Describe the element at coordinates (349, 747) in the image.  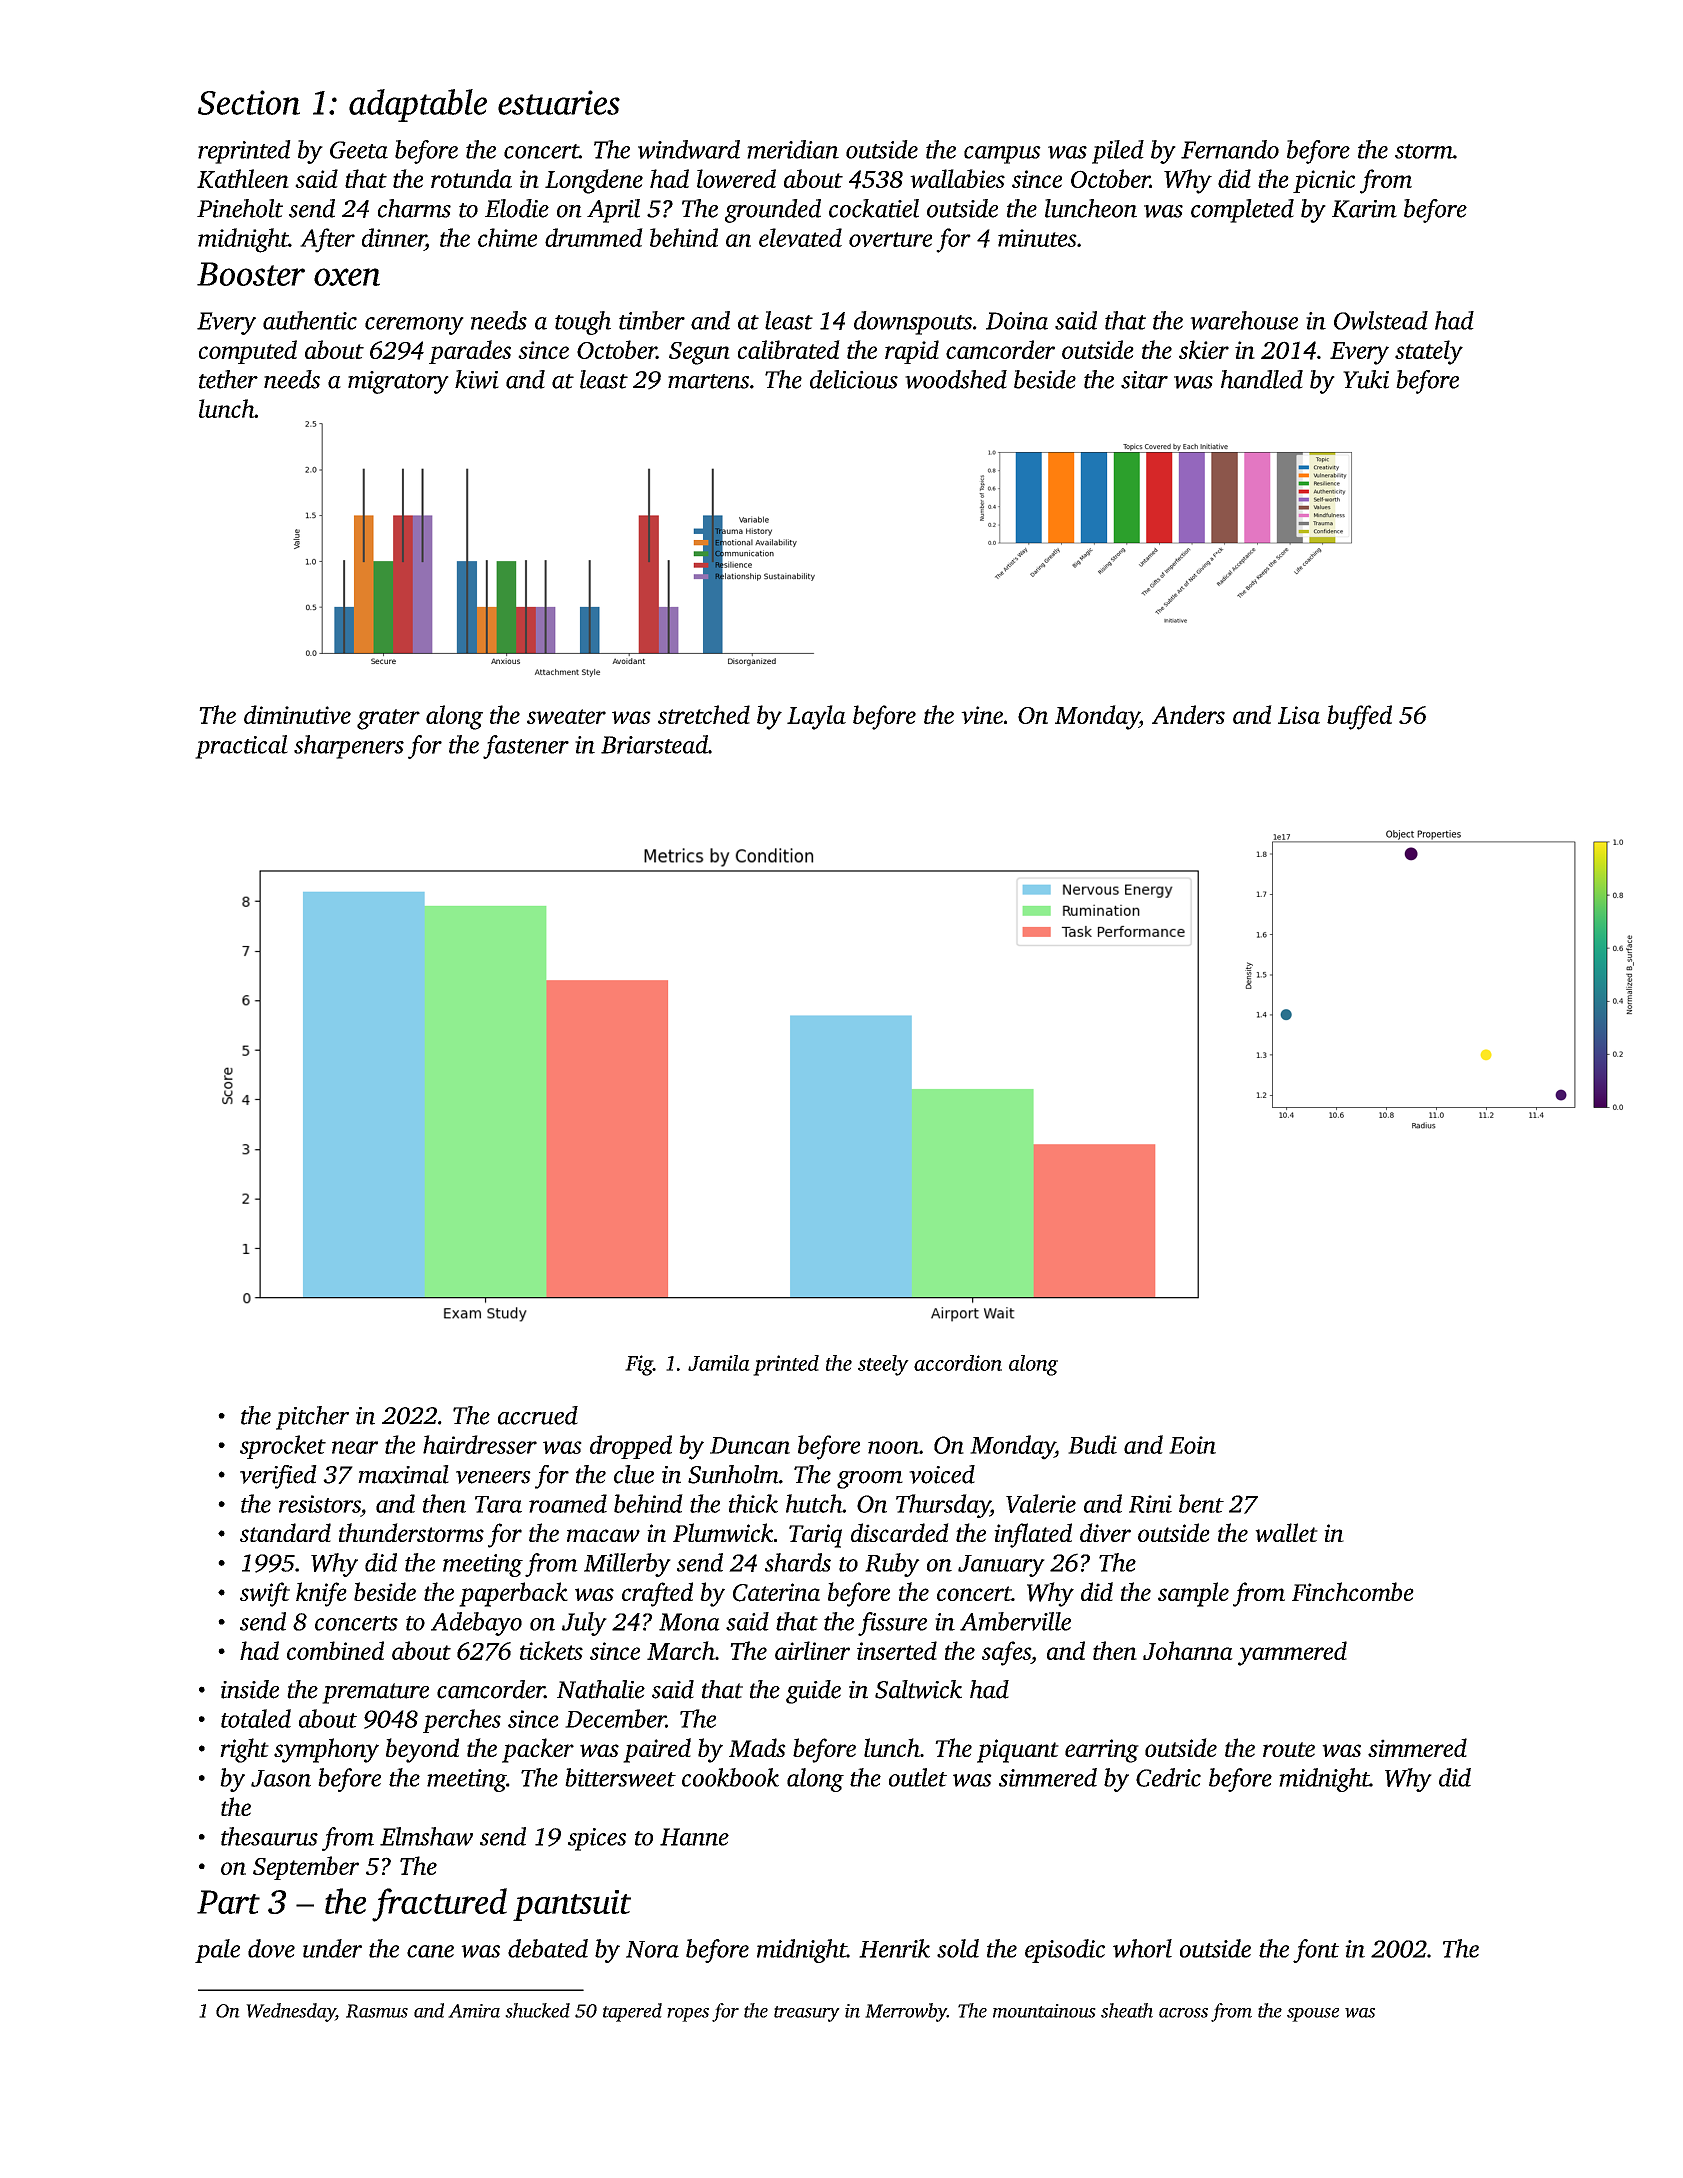
I see `sharpeners` at that location.
